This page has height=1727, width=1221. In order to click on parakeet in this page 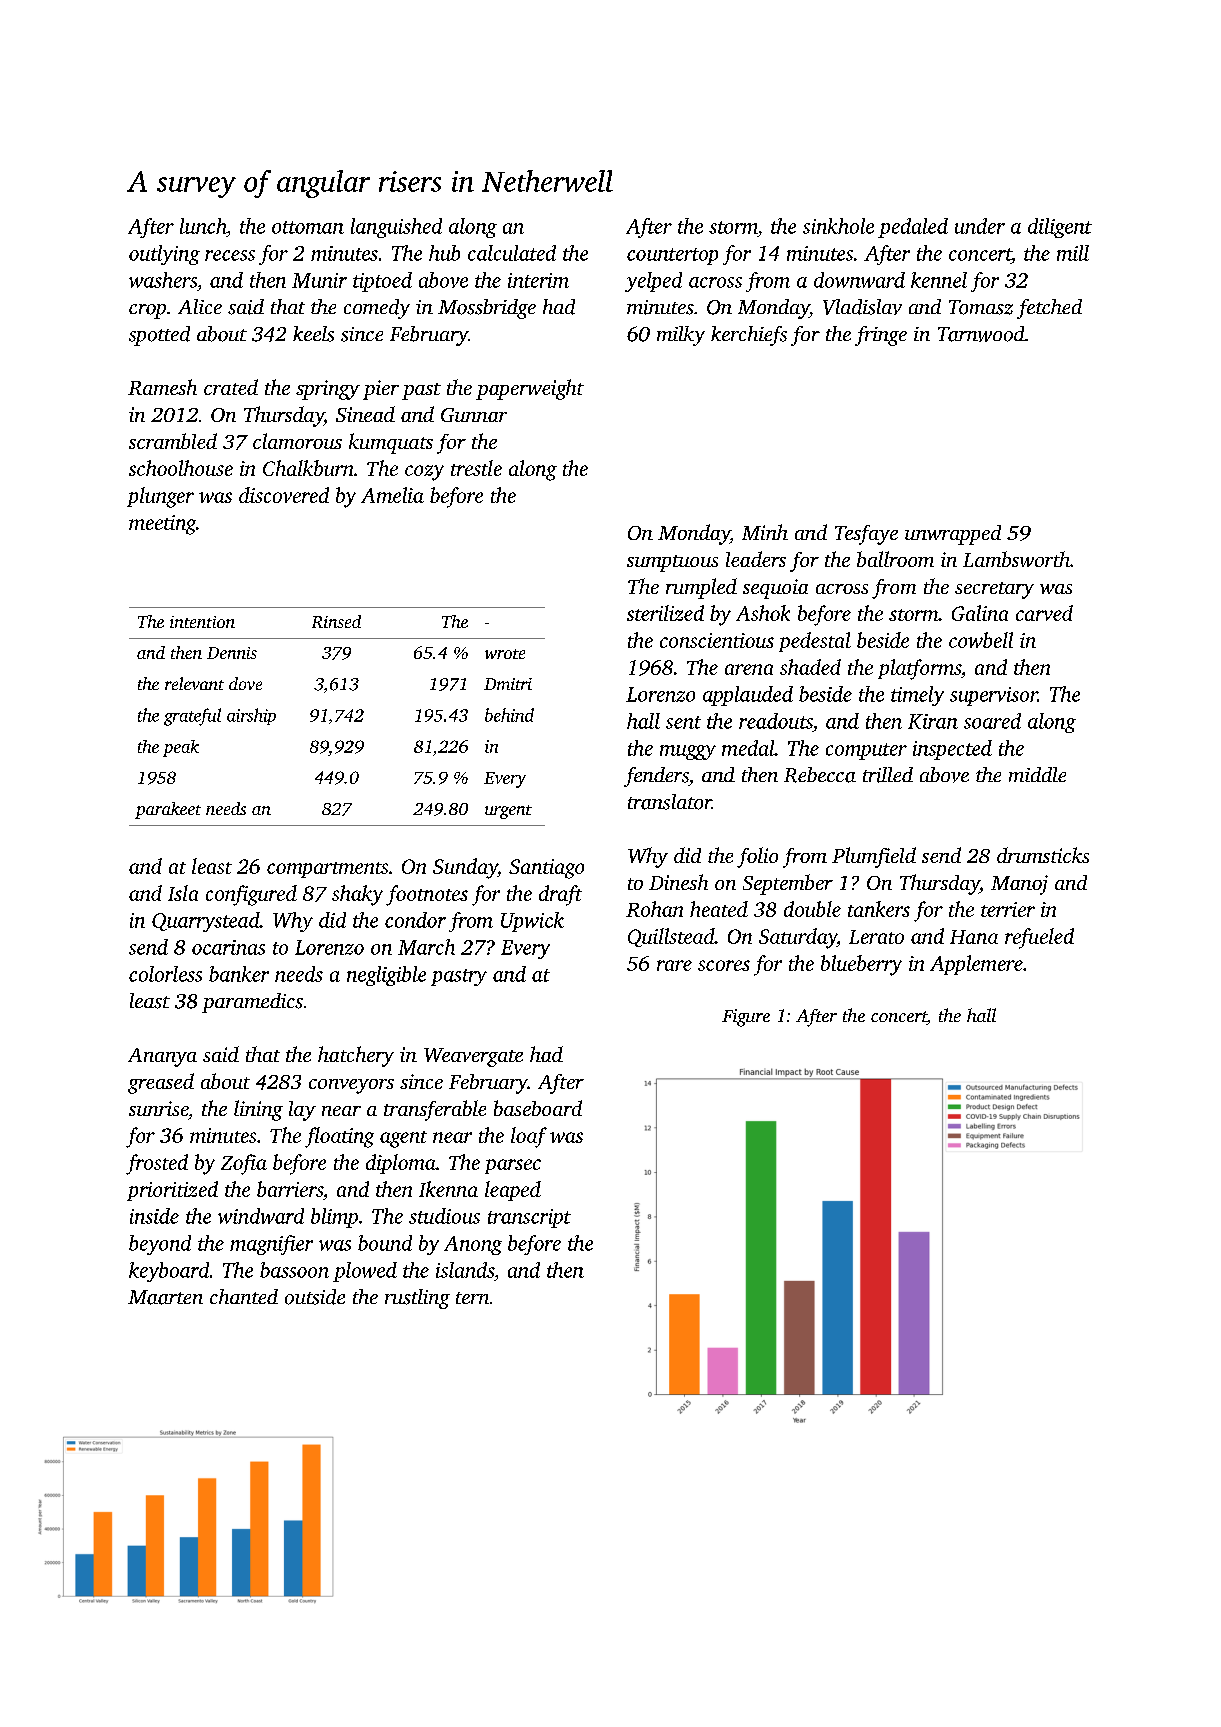, I will do `click(168, 810)`.
